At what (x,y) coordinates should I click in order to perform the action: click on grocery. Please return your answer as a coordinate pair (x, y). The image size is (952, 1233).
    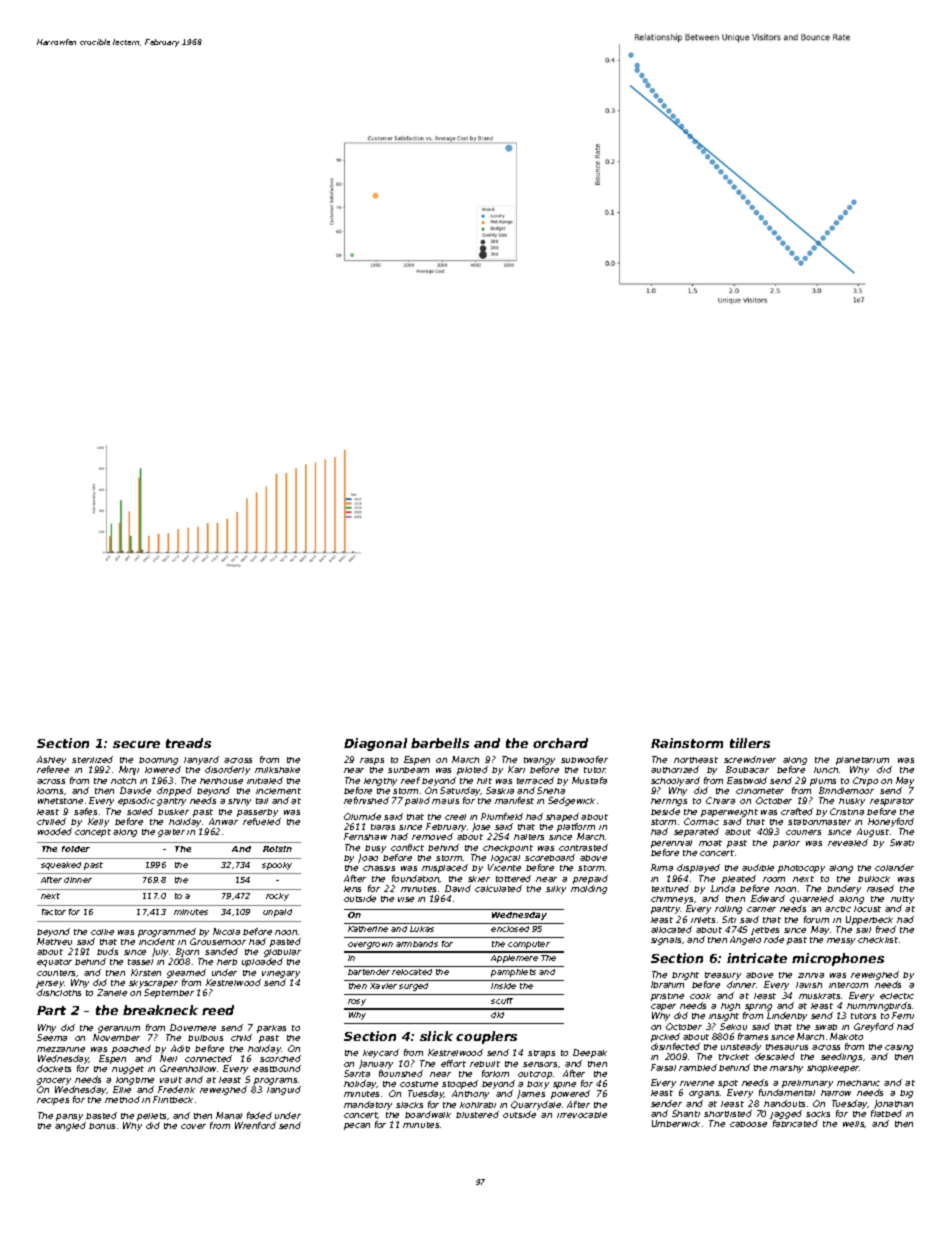
    Looking at the image, I should click on (54, 1081).
